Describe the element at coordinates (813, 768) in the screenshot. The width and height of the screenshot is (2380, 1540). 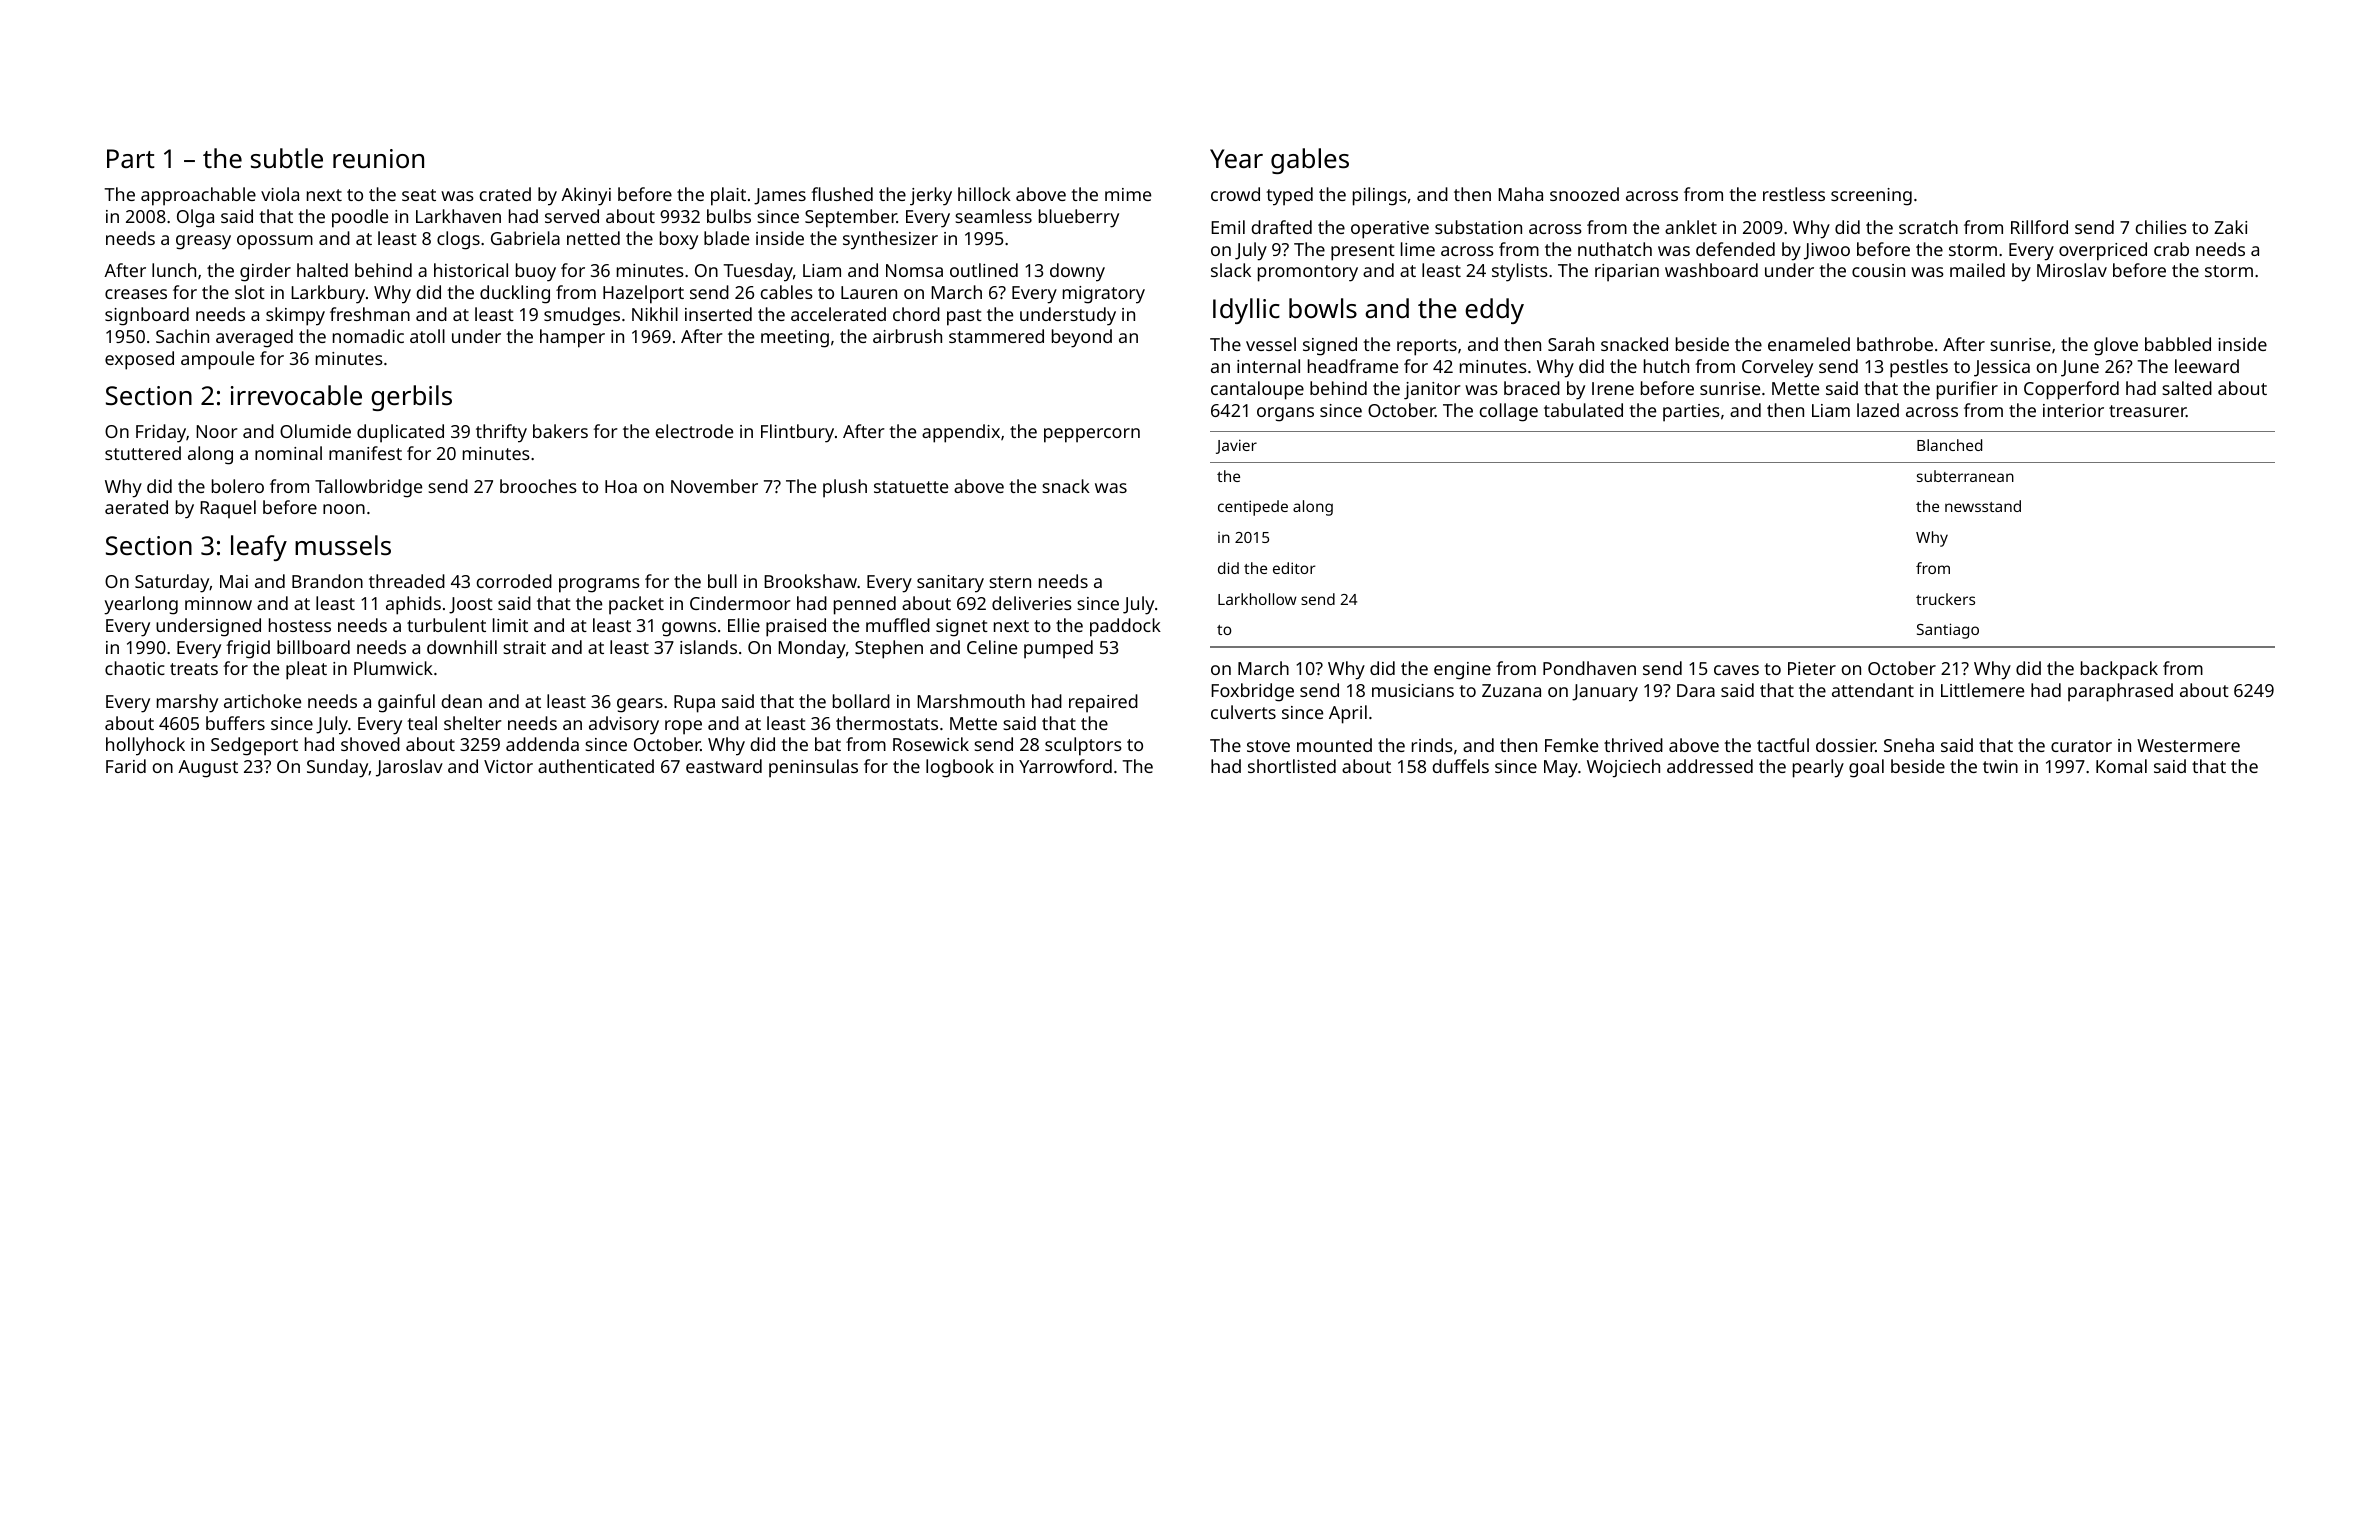
I see `peninsulas` at that location.
